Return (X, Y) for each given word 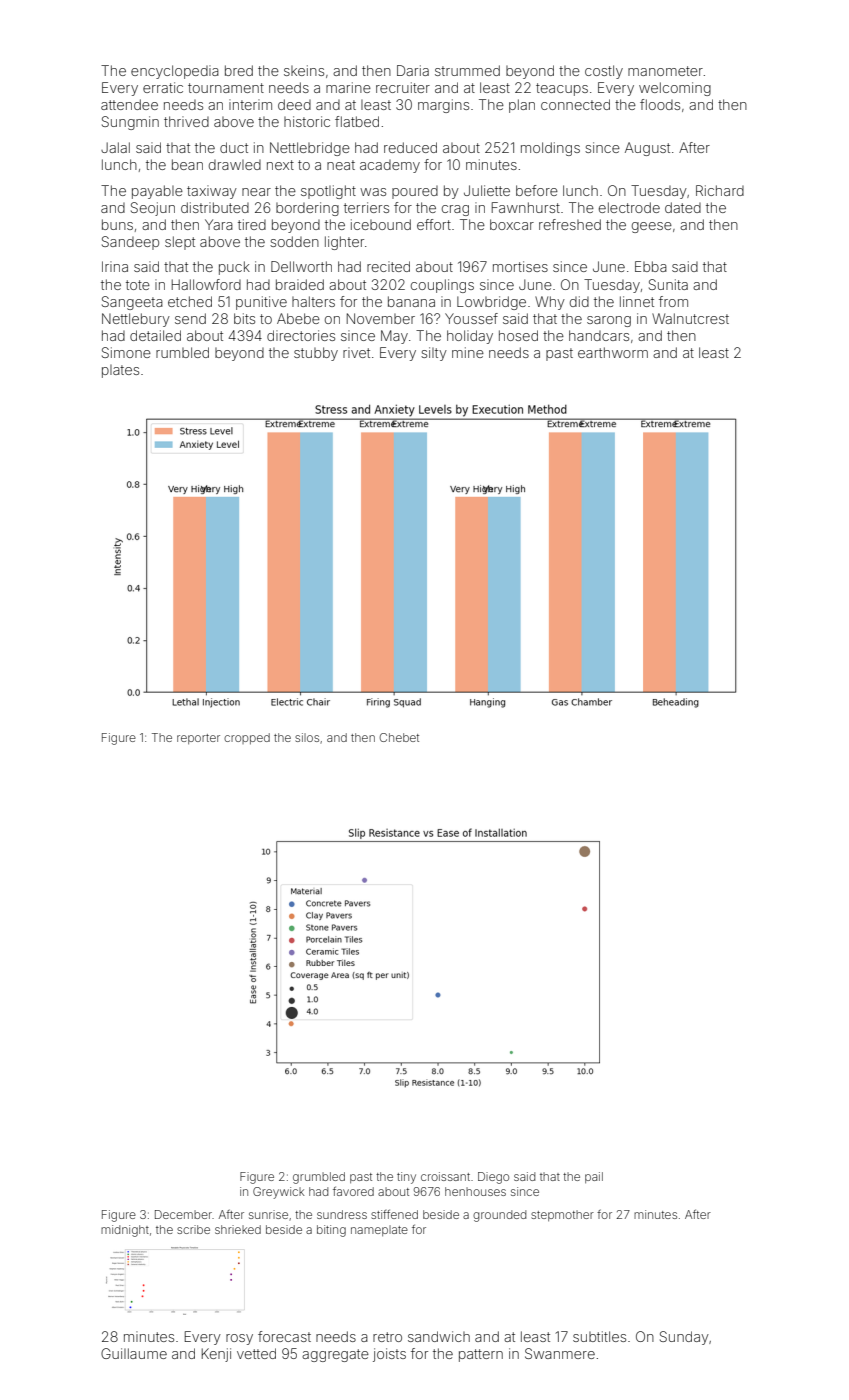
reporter (198, 739)
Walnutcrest (690, 318)
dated (683, 207)
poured (415, 192)
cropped (247, 738)
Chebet (399, 737)
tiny (406, 1178)
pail (594, 1177)
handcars (599, 335)
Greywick (279, 1193)
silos (307, 737)
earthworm (613, 352)
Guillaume (134, 1353)
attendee (129, 104)
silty (434, 354)
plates (120, 371)
